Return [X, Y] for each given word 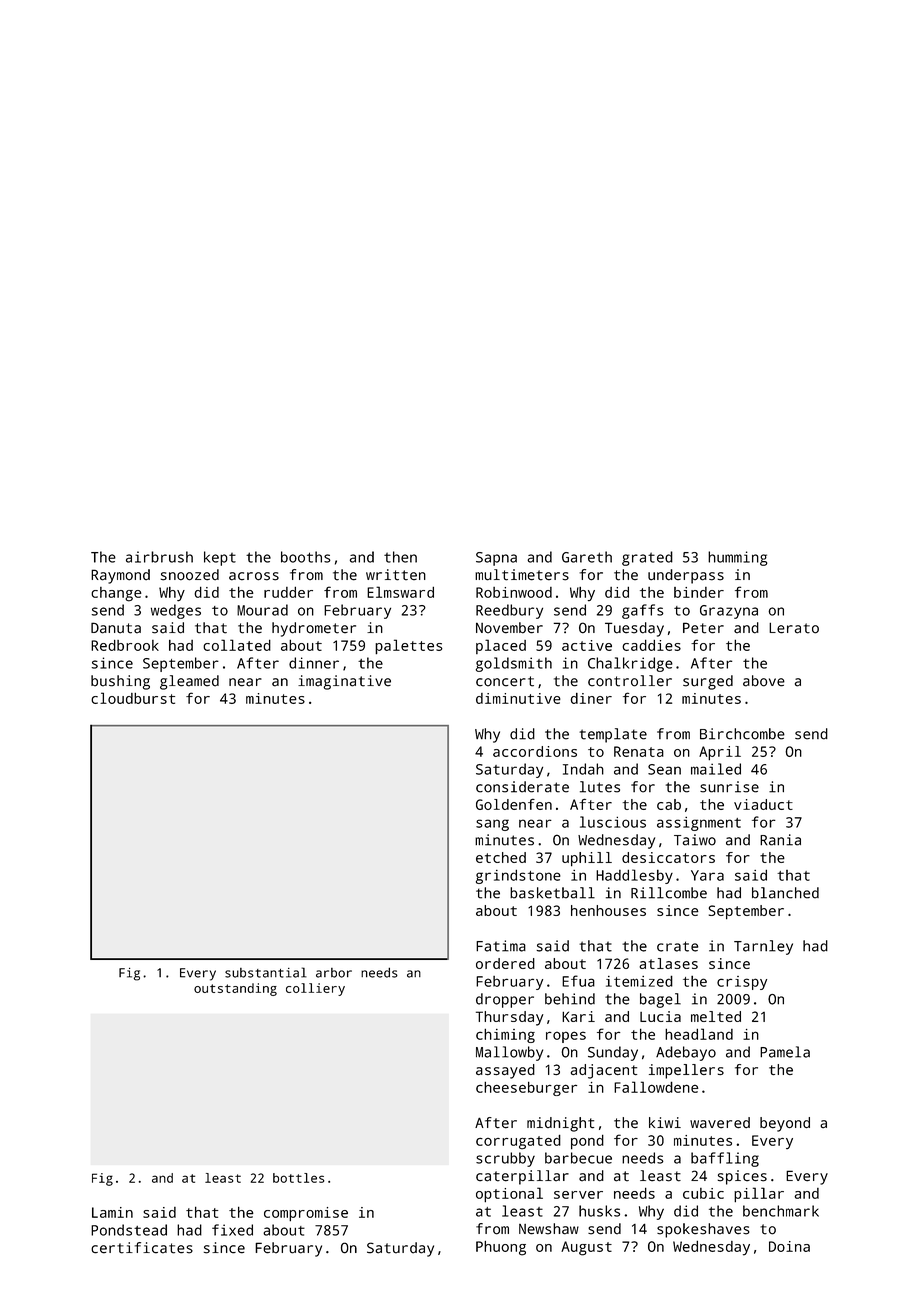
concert [505, 681]
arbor [334, 973]
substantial [266, 972]
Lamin [112, 1212]
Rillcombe [669, 893]
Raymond [120, 576]
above [764, 681]
